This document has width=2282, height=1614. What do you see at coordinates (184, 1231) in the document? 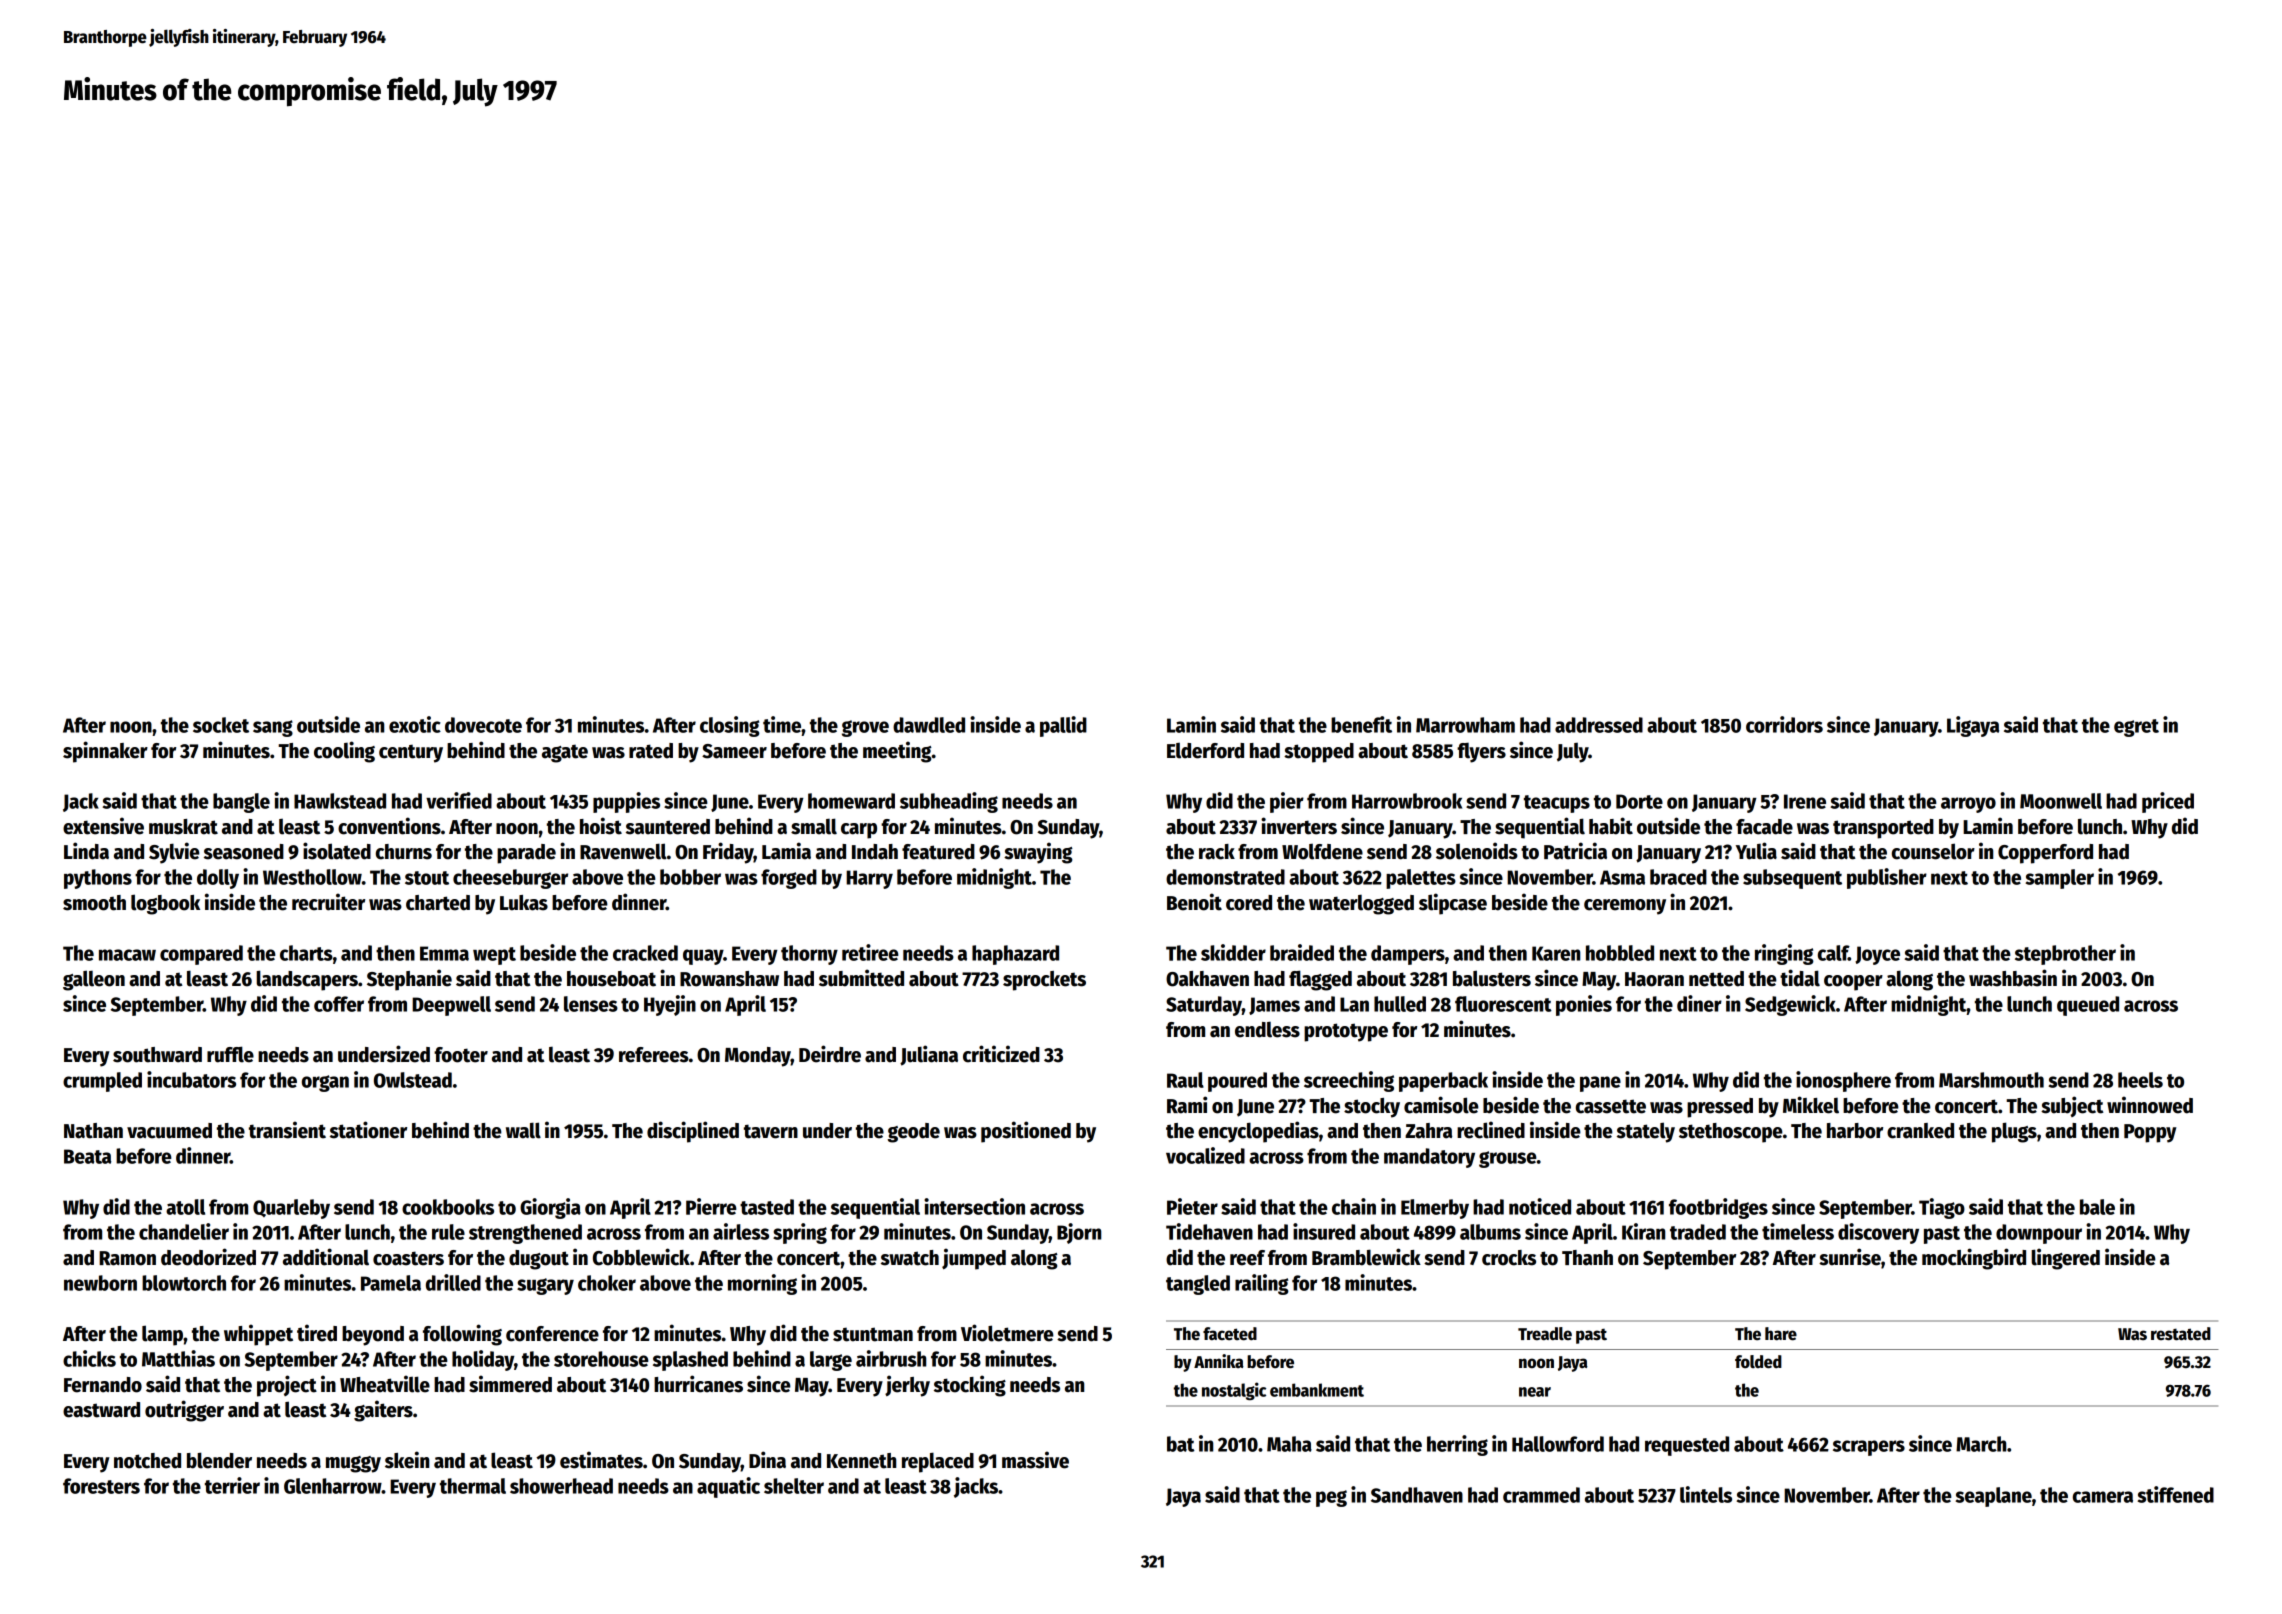
I see `chandelier` at bounding box center [184, 1231].
